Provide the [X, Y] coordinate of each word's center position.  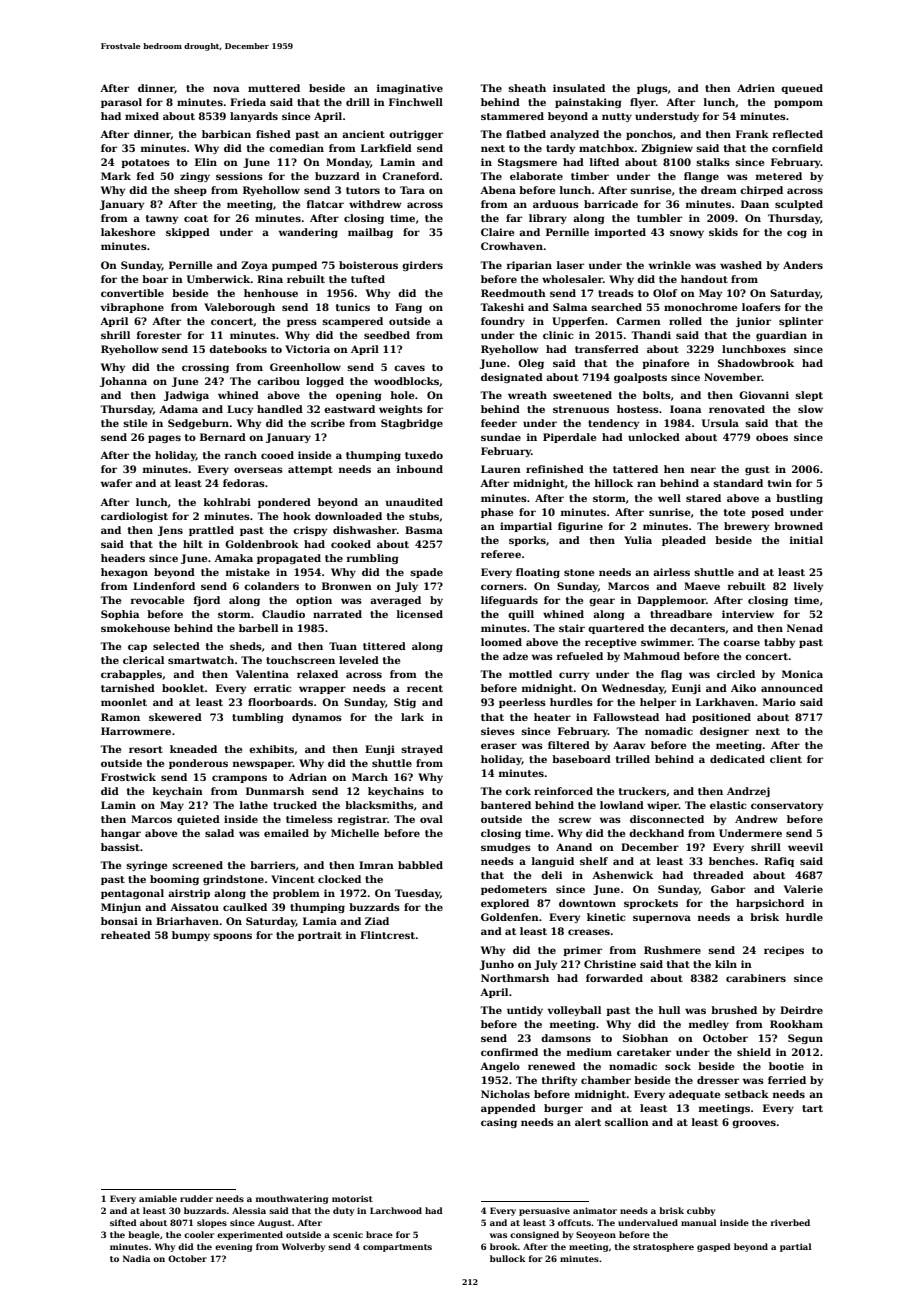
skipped [188, 233]
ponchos [649, 135]
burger [563, 1109]
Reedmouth [513, 293]
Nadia [136, 1258]
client [786, 759]
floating [538, 573]
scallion [627, 1122]
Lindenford [164, 586]
